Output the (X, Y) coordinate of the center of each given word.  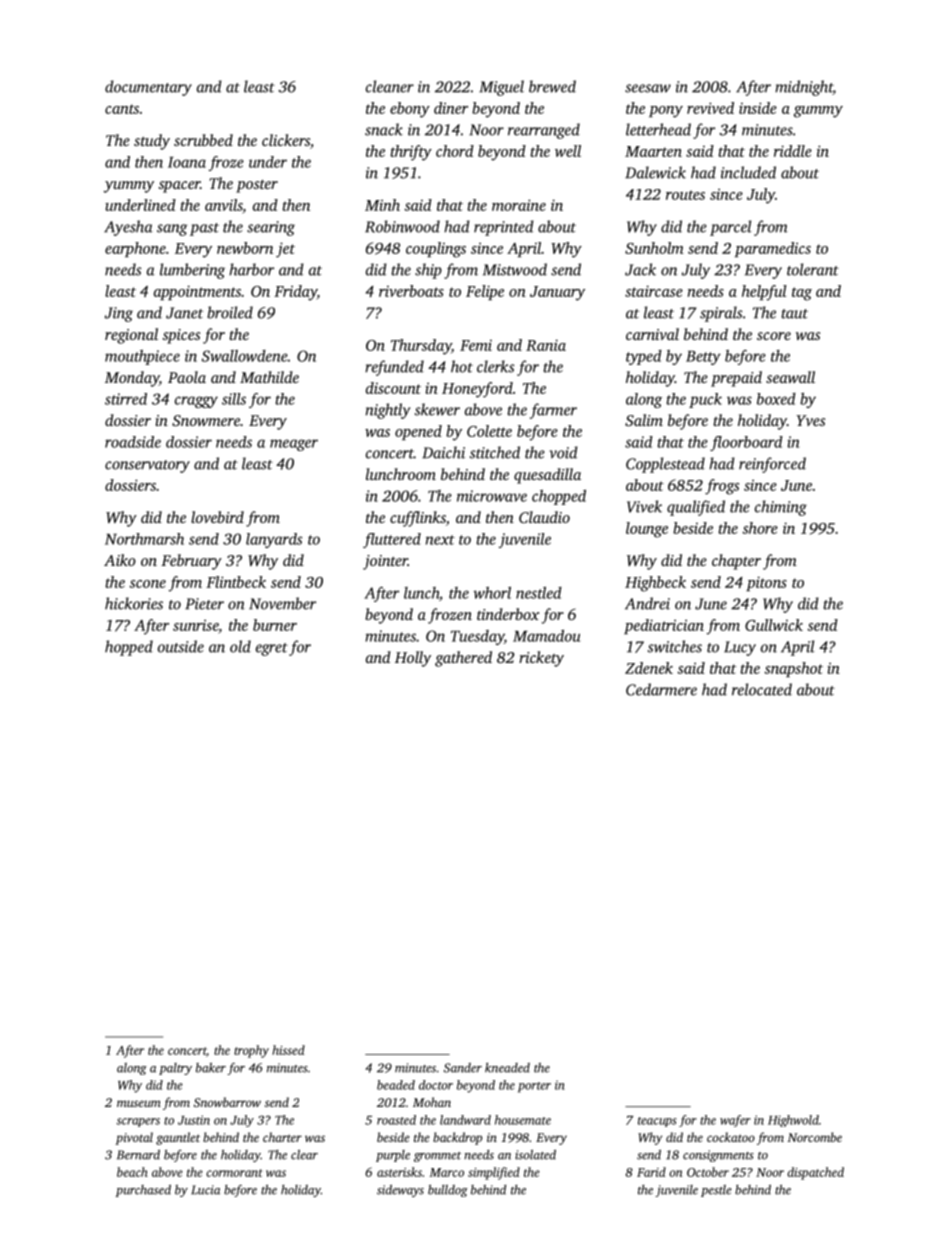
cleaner (390, 86)
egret (272, 649)
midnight (804, 88)
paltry (175, 1069)
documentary (148, 88)
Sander (463, 1068)
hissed (288, 1050)
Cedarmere (661, 689)
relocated (762, 689)
